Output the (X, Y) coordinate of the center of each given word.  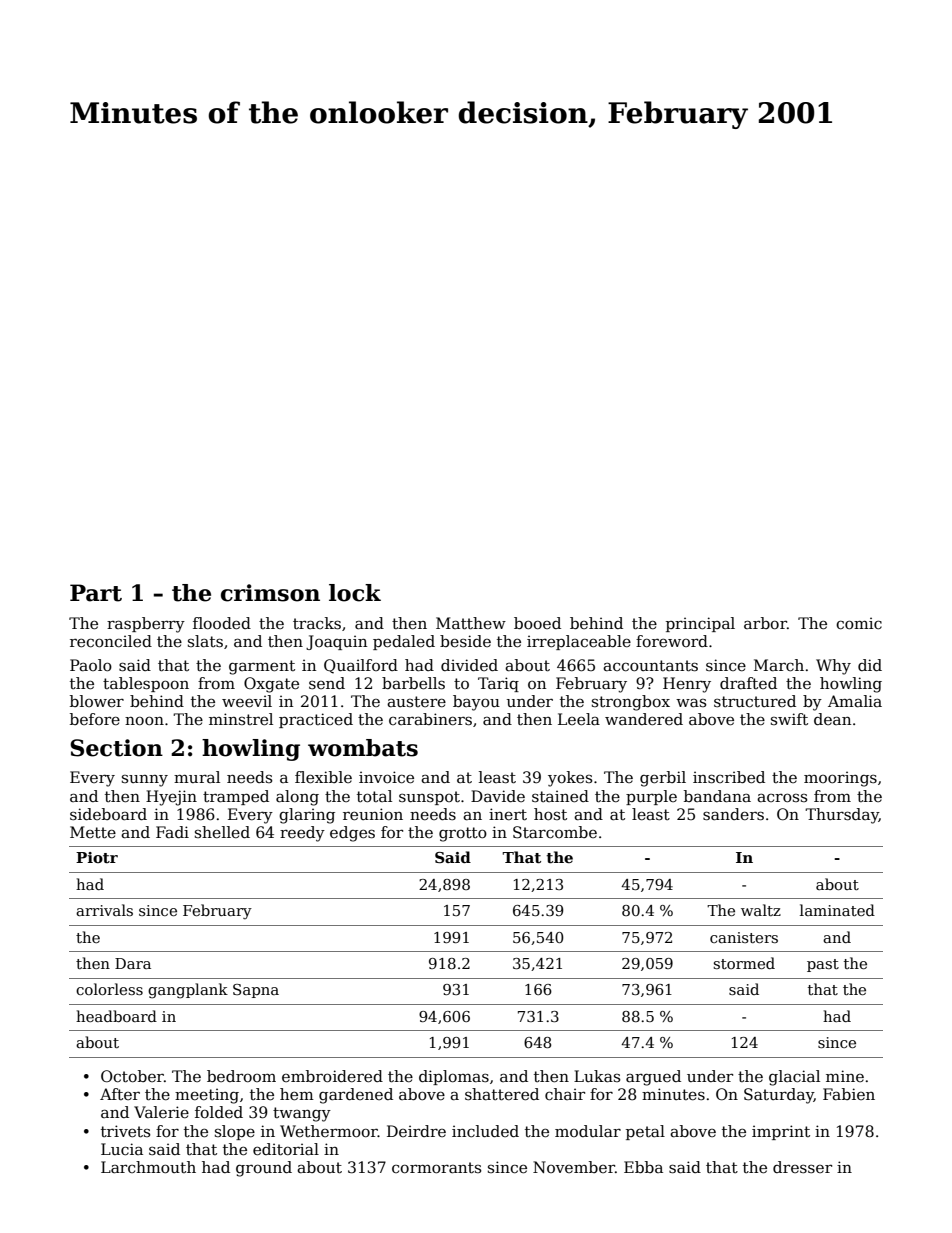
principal (700, 624)
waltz (761, 910)
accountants (650, 666)
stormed (744, 963)
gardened (356, 1096)
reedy (302, 834)
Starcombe (555, 832)
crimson (270, 593)
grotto (463, 834)
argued (653, 1078)
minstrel (241, 719)
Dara (133, 963)
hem (297, 1094)
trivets (126, 1131)
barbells (413, 683)
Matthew (471, 623)
